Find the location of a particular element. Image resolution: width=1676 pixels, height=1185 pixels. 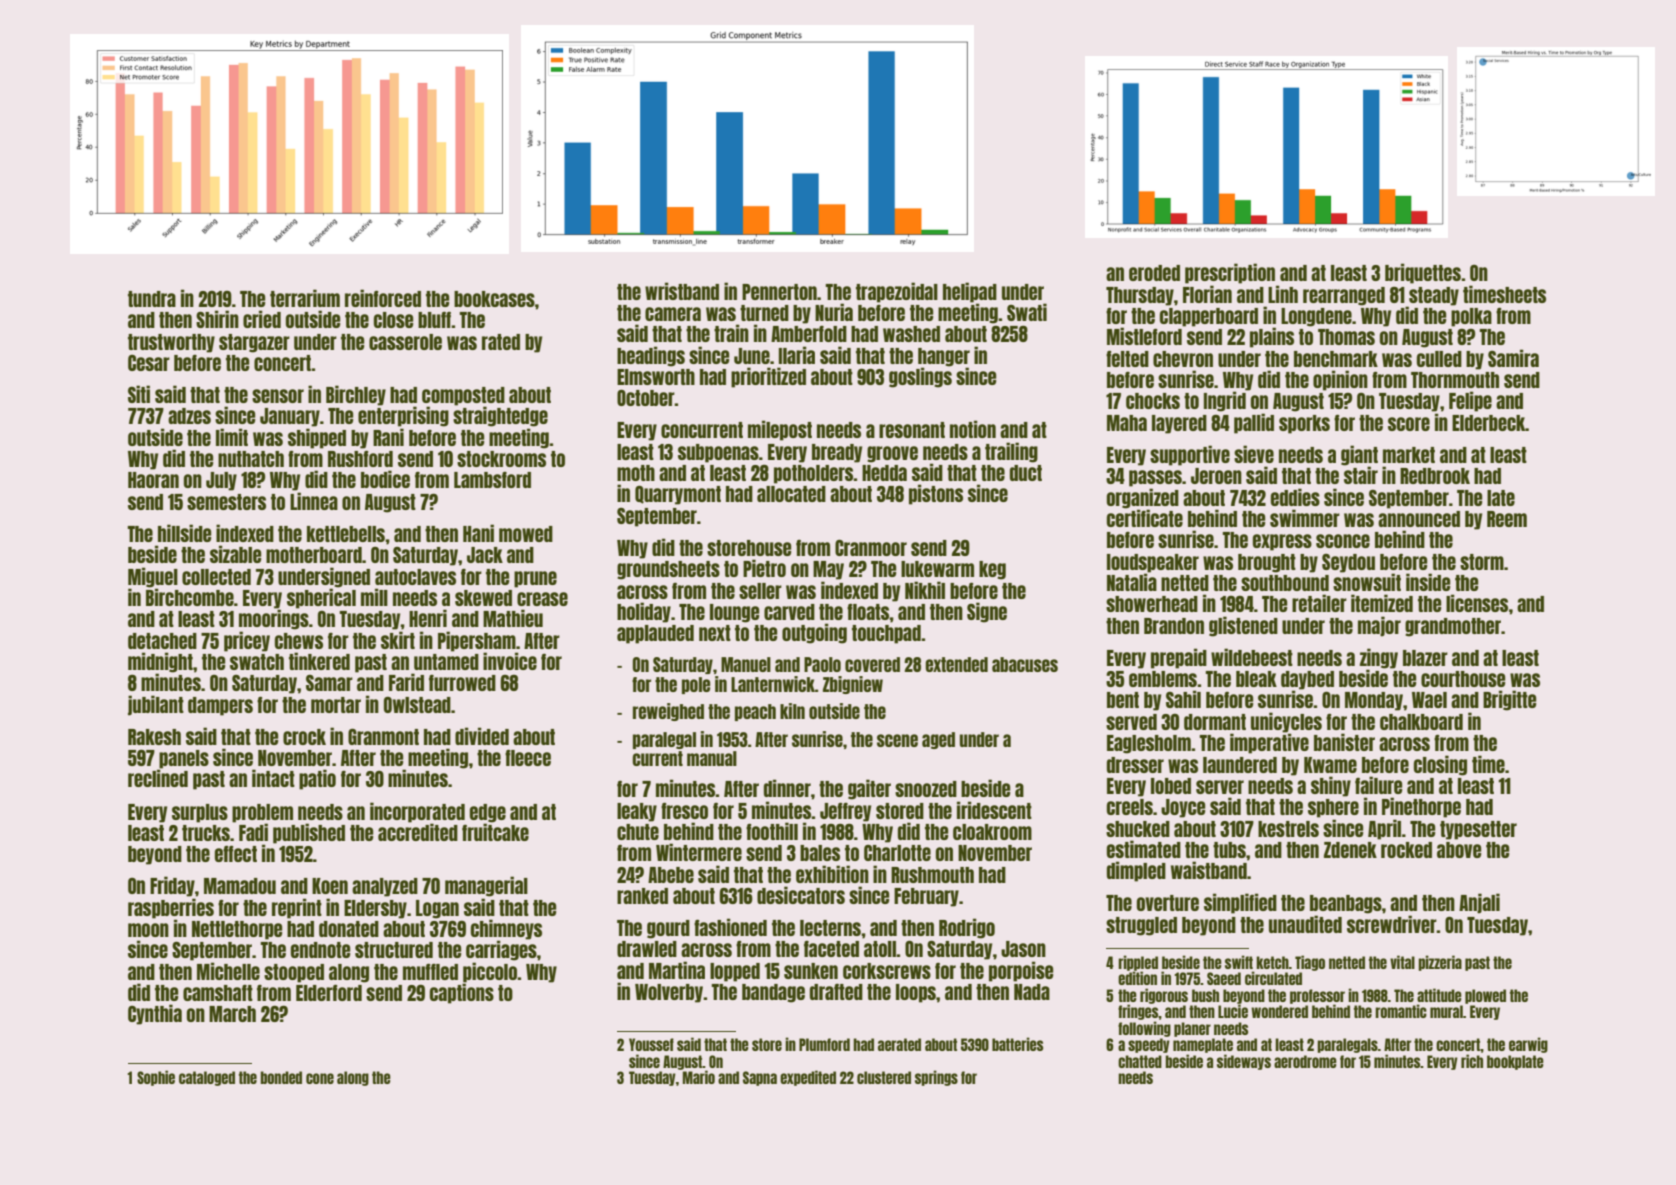

Cynthia is located at coordinates (155, 1014).
